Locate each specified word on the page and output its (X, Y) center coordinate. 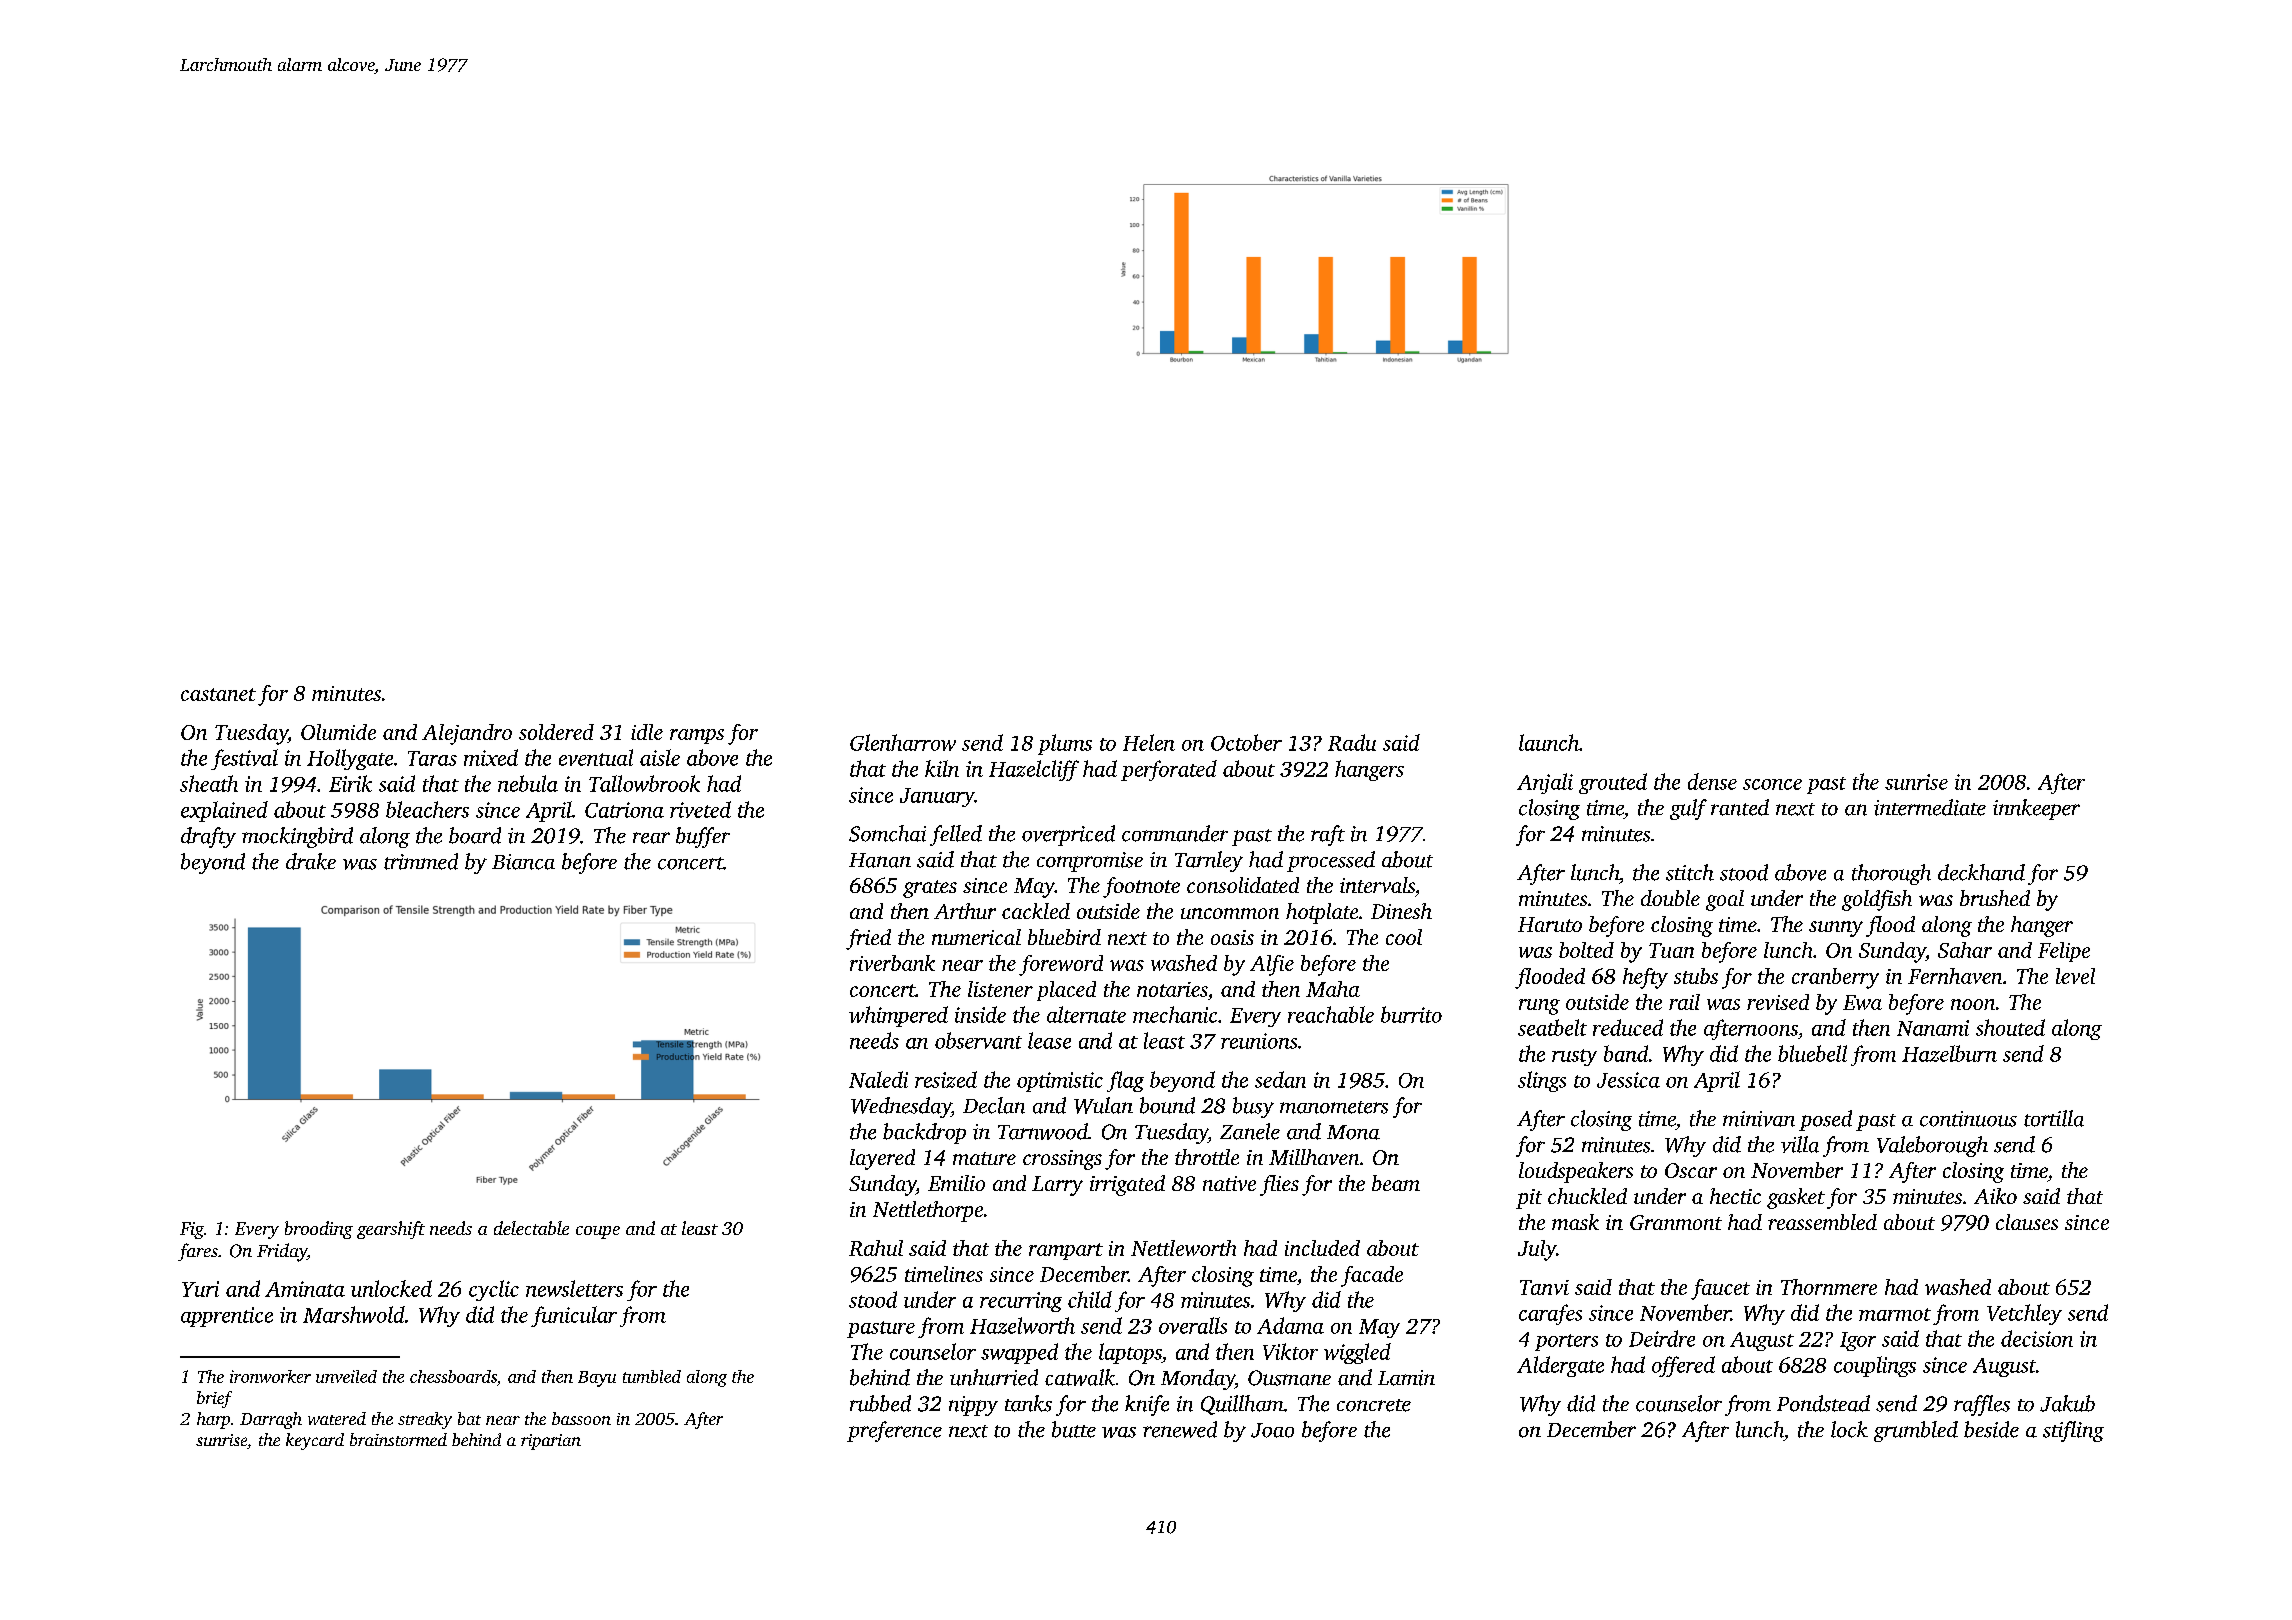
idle (647, 732)
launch (1549, 742)
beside (1991, 1429)
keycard (315, 1441)
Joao (1272, 1430)
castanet (218, 694)
